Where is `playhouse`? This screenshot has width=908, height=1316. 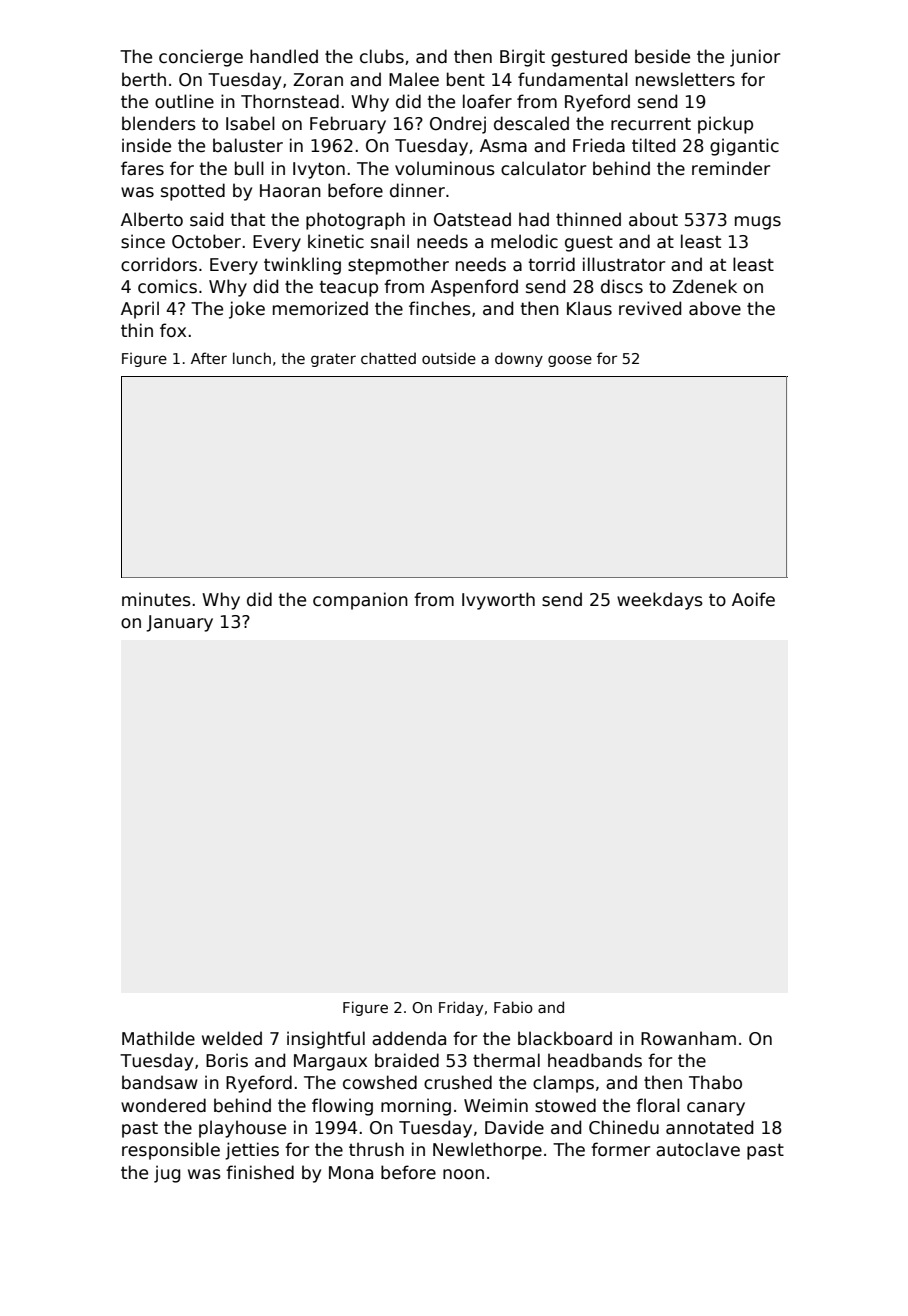
playhouse is located at coordinates (242, 1129).
